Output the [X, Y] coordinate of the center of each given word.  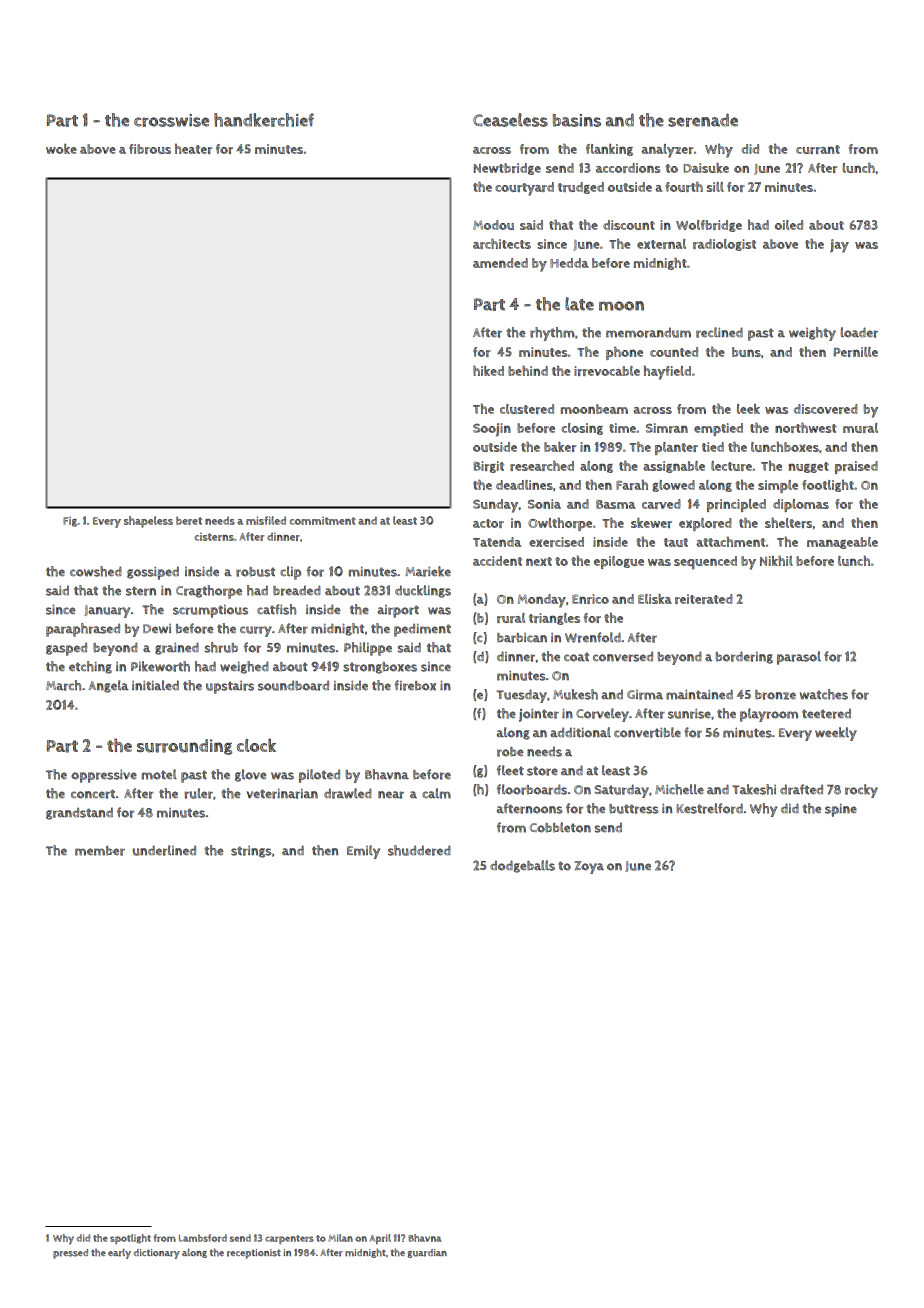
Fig [70, 522]
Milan [341, 1238]
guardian [427, 1253]
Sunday [495, 506]
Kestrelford [710, 808]
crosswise [171, 120]
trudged [581, 188]
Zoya [589, 867]
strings [251, 852]
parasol [799, 658]
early [119, 1253]
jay [839, 246]
